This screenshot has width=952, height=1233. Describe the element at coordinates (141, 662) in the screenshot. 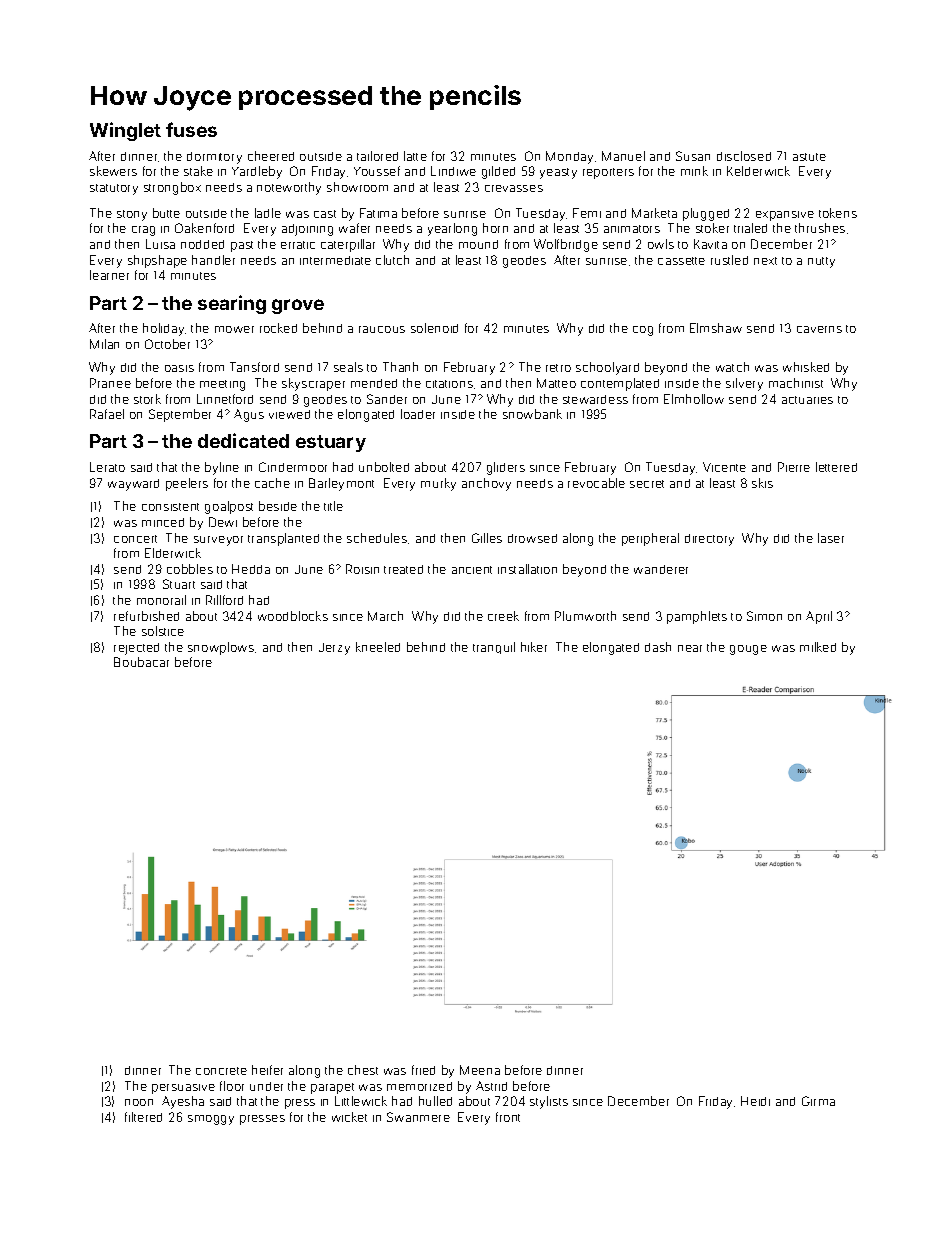

I see `Boubacar` at that location.
